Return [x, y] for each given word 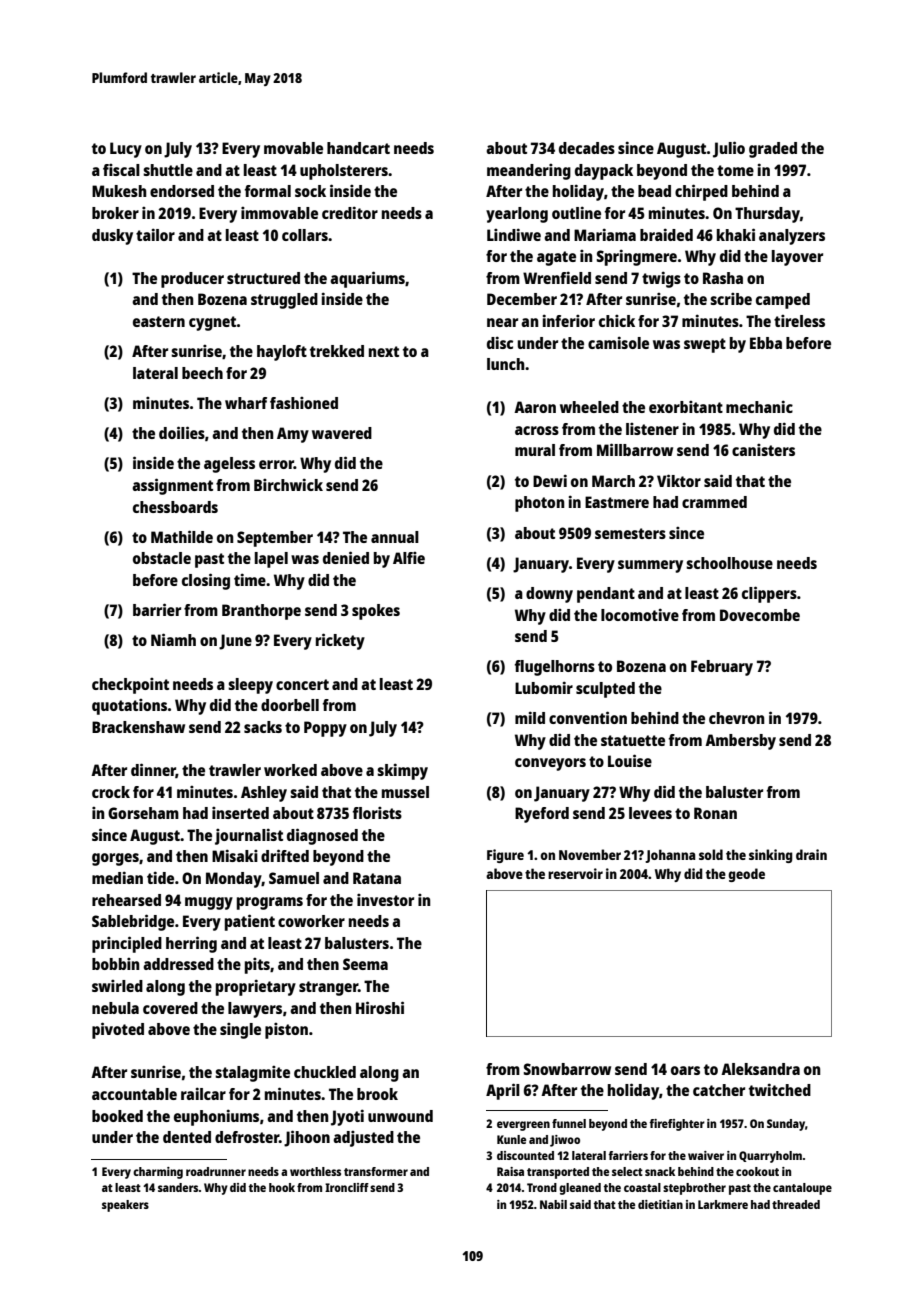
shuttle [168, 170]
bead [654, 191]
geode [746, 875]
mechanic [759, 406]
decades [587, 148]
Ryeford [542, 815]
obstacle [162, 558]
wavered [342, 433]
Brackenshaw [138, 727]
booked [117, 1116]
